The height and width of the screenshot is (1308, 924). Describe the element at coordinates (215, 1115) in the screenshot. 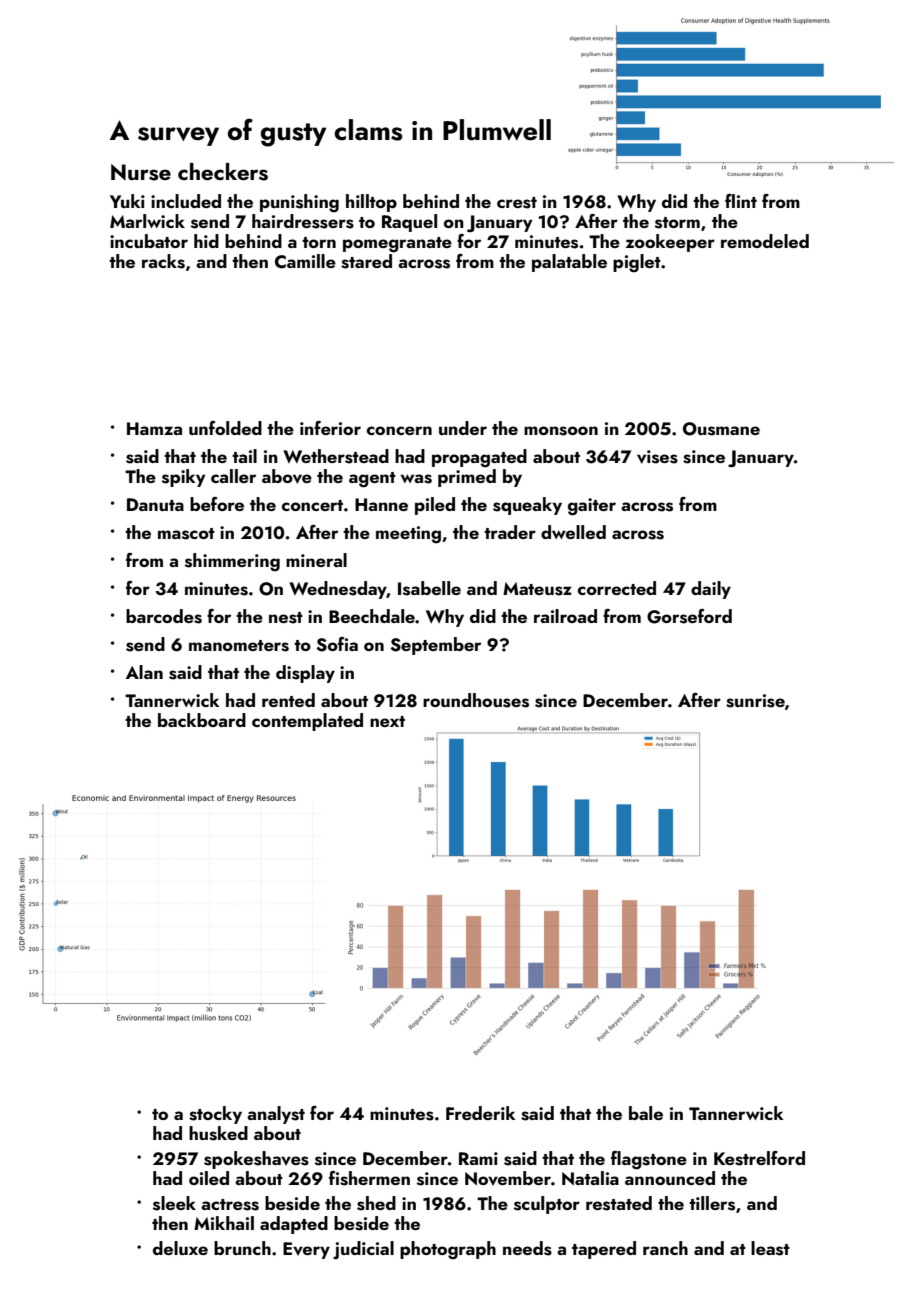

I see `stocky` at that location.
